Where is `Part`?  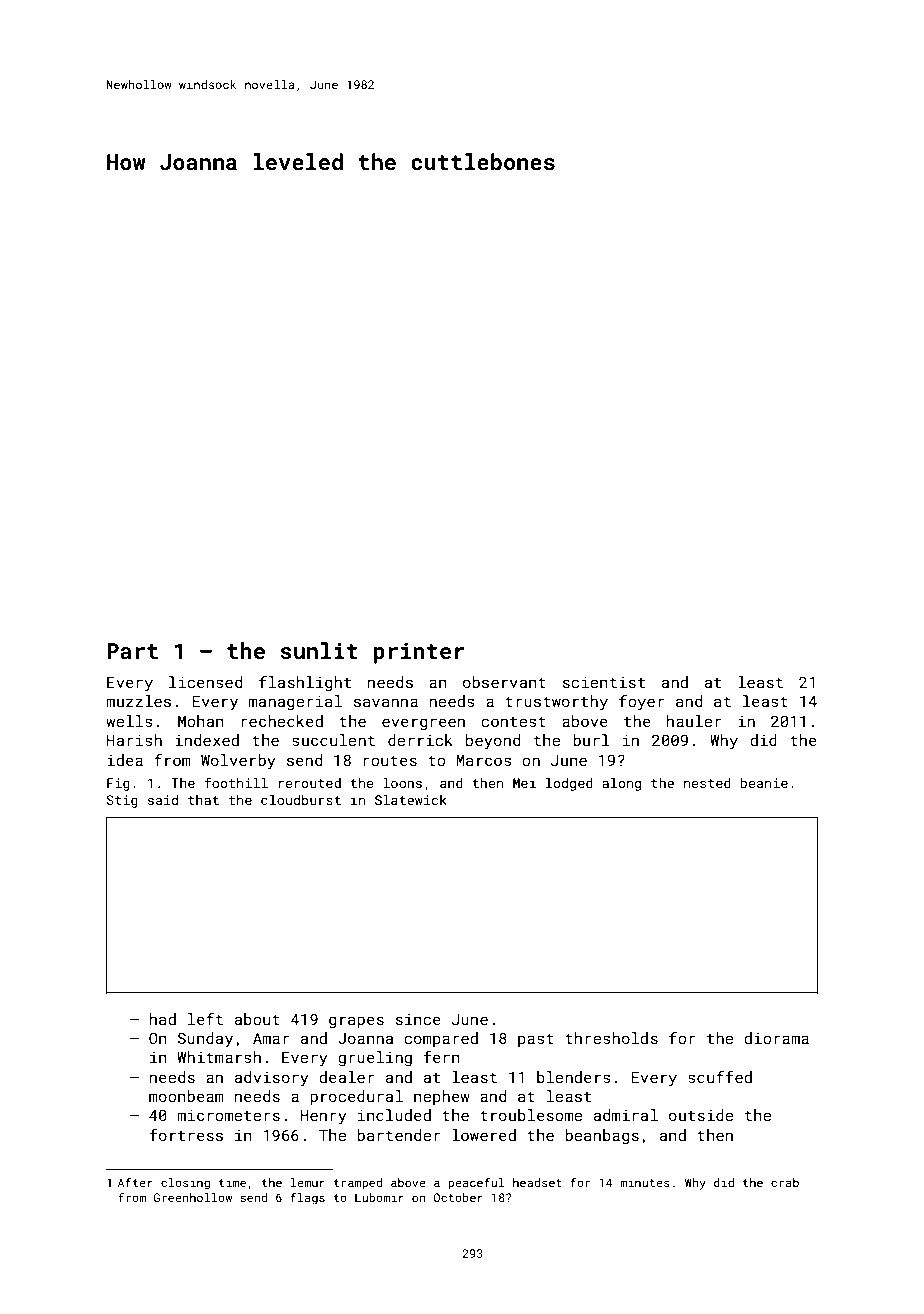
Part is located at coordinates (132, 651).
